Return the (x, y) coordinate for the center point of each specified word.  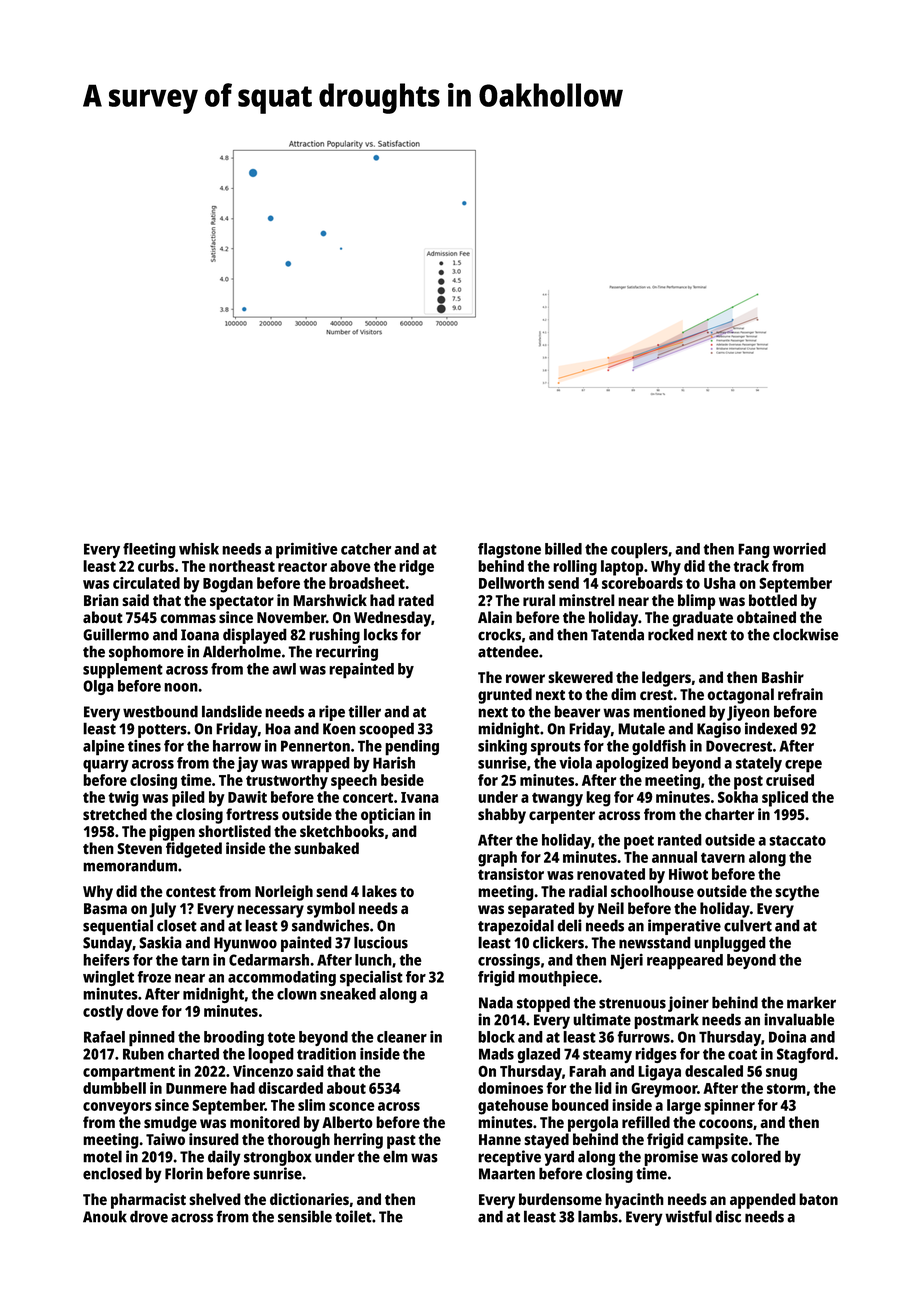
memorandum (130, 865)
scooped (386, 730)
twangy (557, 799)
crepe (803, 766)
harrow (237, 746)
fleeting (149, 550)
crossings (509, 961)
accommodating (282, 978)
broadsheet (367, 583)
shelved (215, 1199)
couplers (639, 551)
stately (759, 764)
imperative (684, 927)
